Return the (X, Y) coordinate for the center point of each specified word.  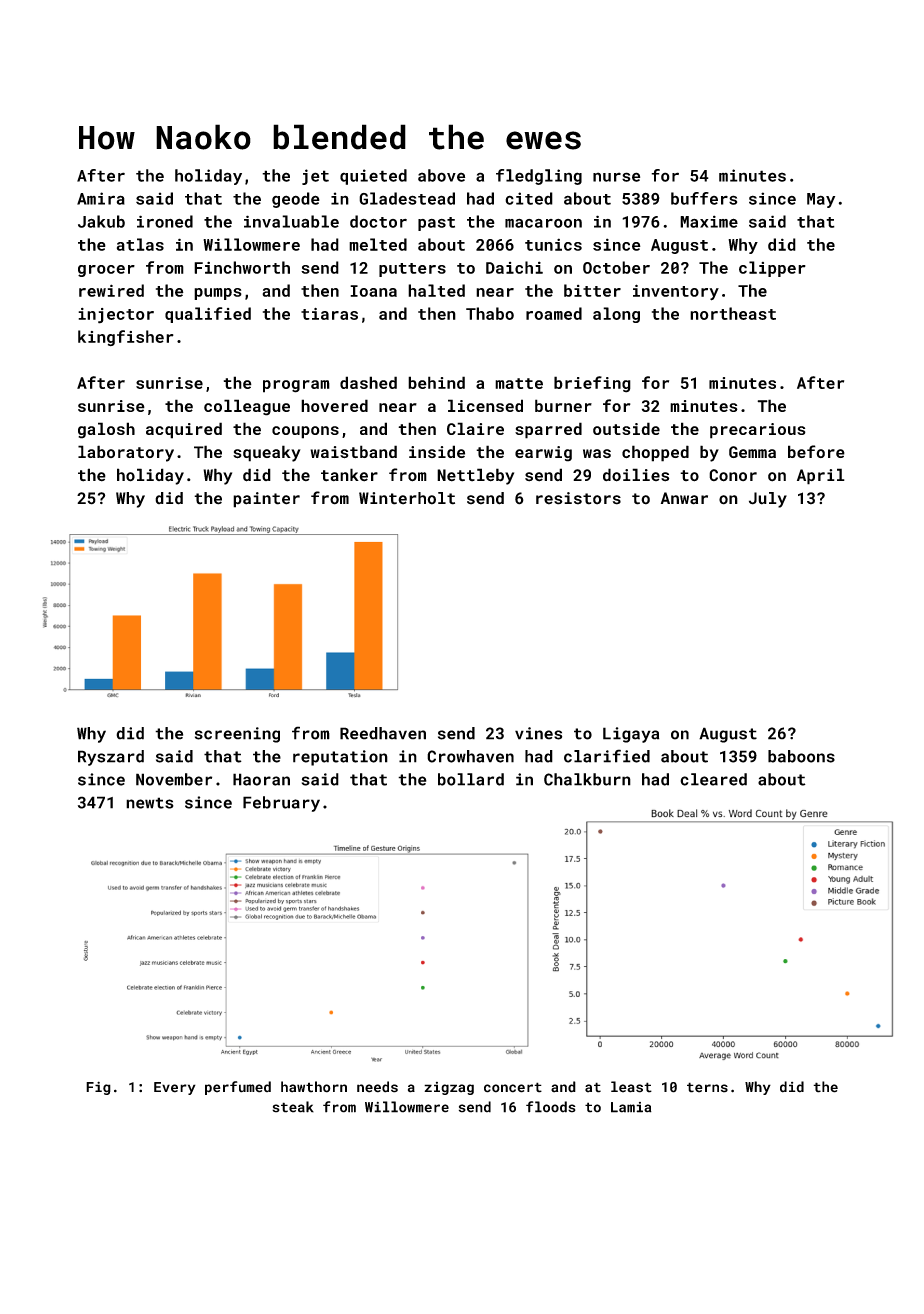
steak (293, 1107)
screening (237, 735)
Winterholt (407, 498)
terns (707, 1087)
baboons (801, 756)
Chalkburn (587, 779)
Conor (733, 475)
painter (266, 500)
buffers (704, 198)
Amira (101, 198)
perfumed (238, 1088)
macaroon (543, 223)
